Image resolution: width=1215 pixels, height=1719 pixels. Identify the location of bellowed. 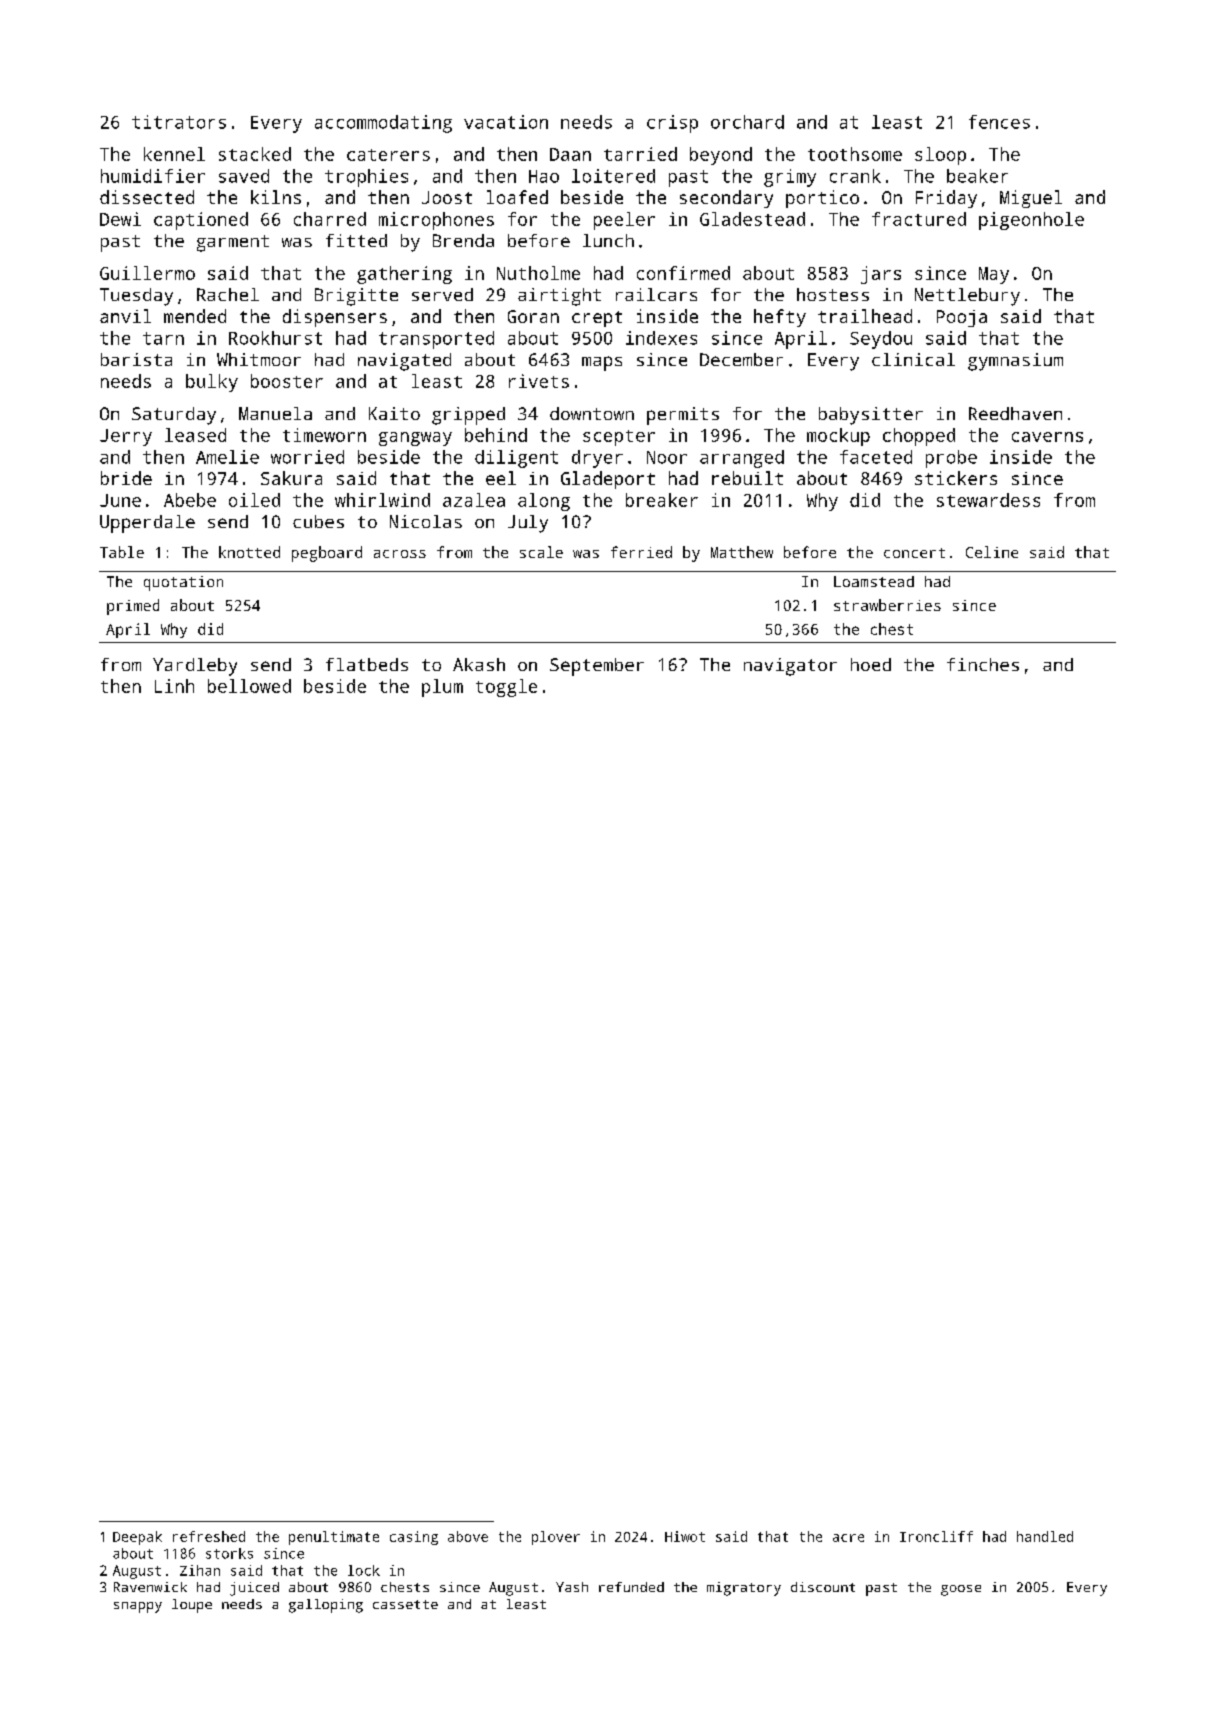
(249, 686).
